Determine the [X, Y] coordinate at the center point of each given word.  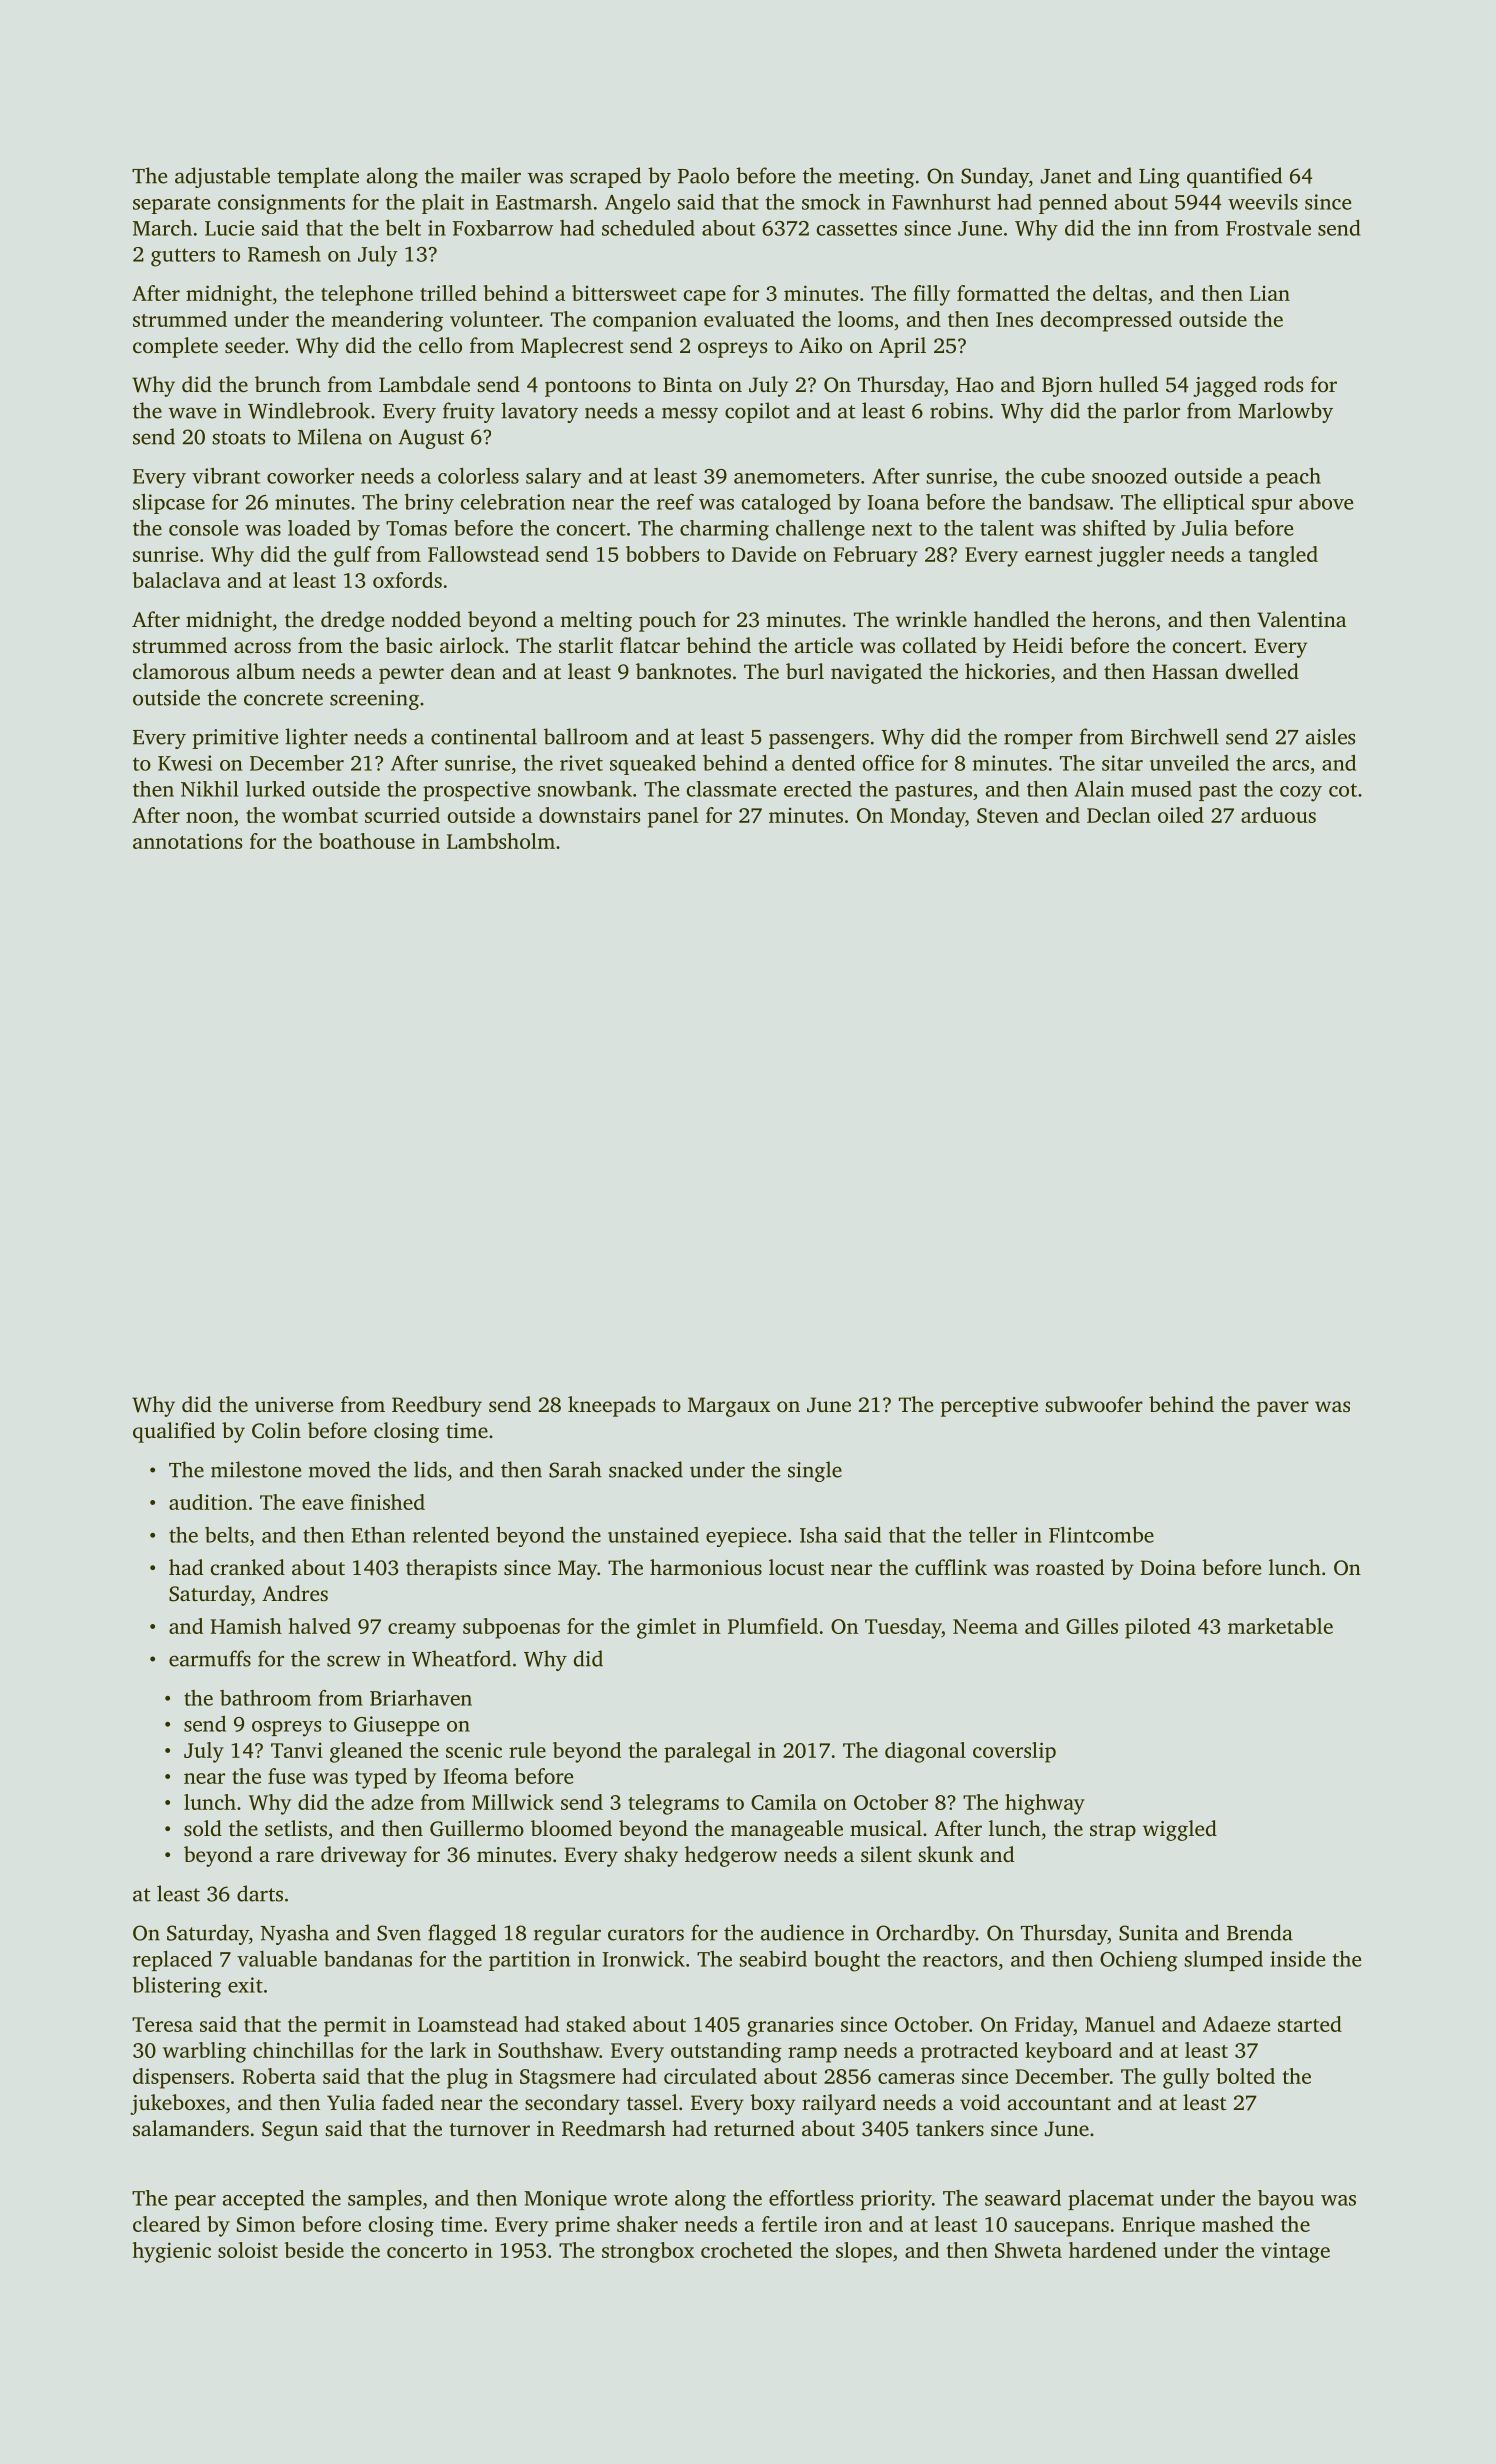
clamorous [181, 671]
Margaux [729, 1407]
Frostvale [1268, 228]
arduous [1278, 815]
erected [818, 789]
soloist [248, 2250]
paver [1283, 1409]
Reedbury [437, 1406]
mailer [491, 175]
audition [208, 1502]
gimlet [666, 1628]
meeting [876, 178]
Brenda [1260, 1932]
